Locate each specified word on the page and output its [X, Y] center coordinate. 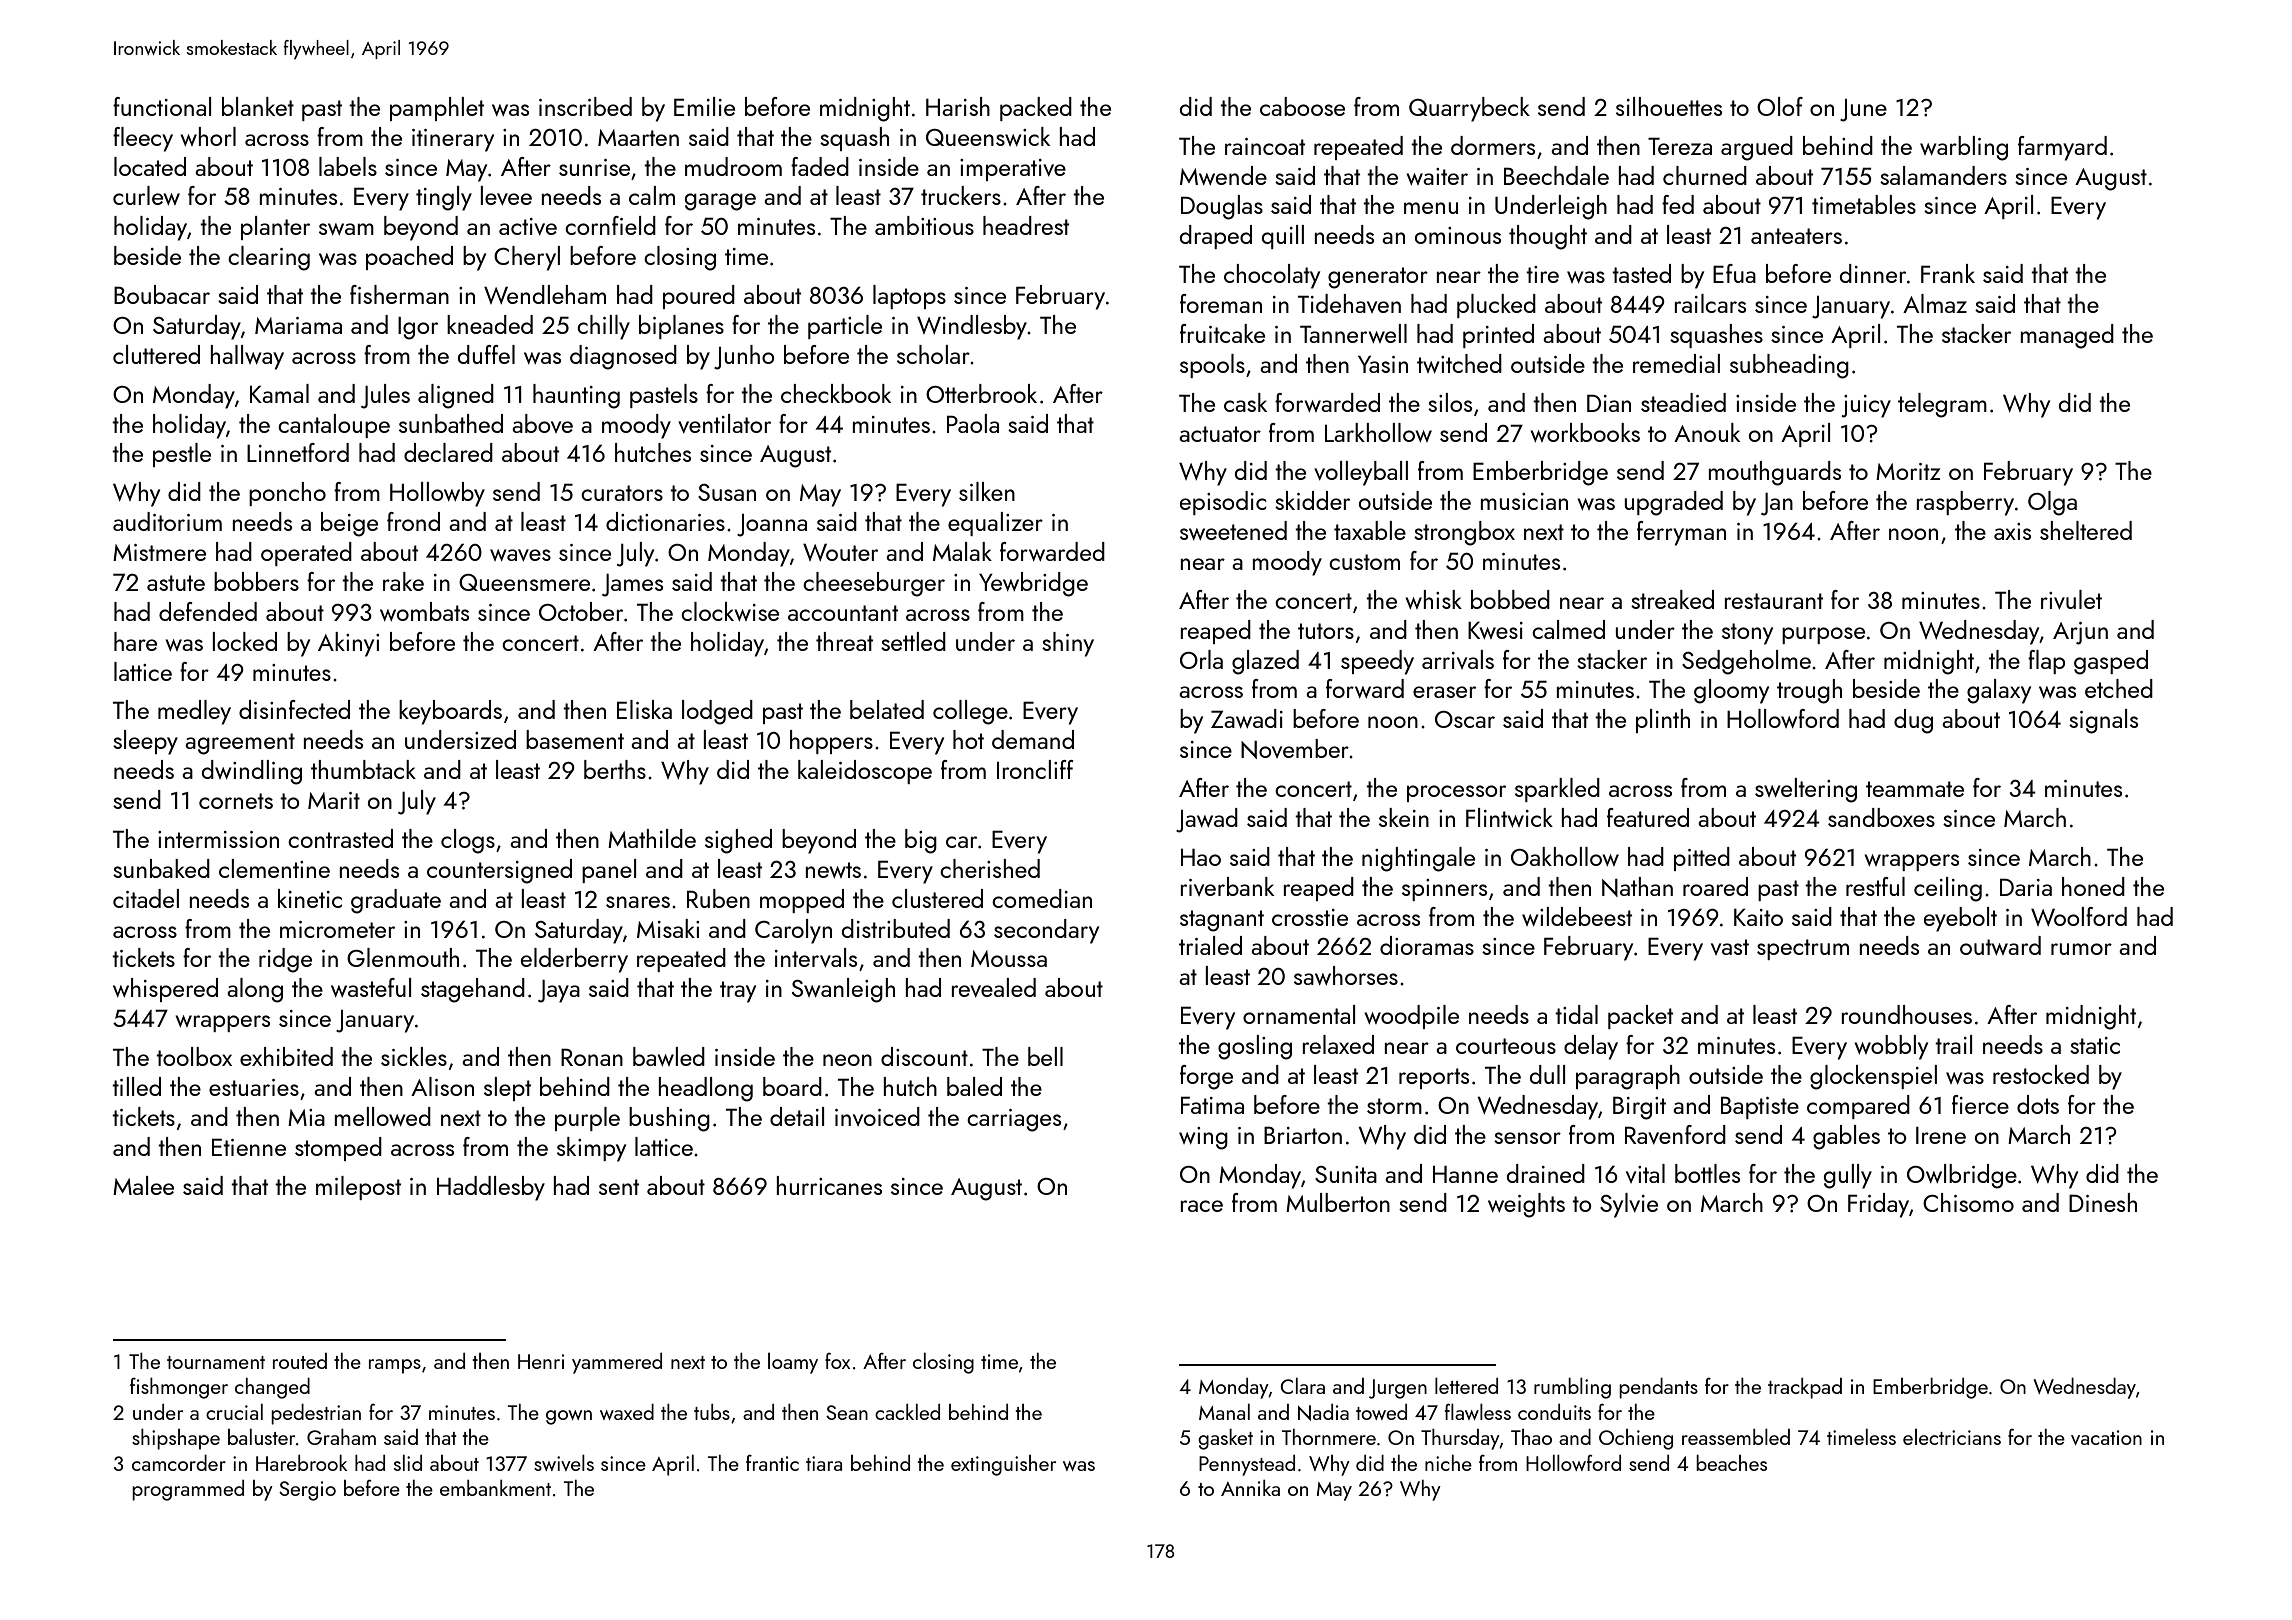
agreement [240, 744]
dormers [1493, 145]
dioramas [1427, 945]
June [1863, 110]
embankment [495, 1488]
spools [1212, 366]
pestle [182, 455]
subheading [1789, 366]
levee [506, 195]
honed [2093, 886]
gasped [2111, 662]
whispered [165, 990]
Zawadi [1247, 718]
